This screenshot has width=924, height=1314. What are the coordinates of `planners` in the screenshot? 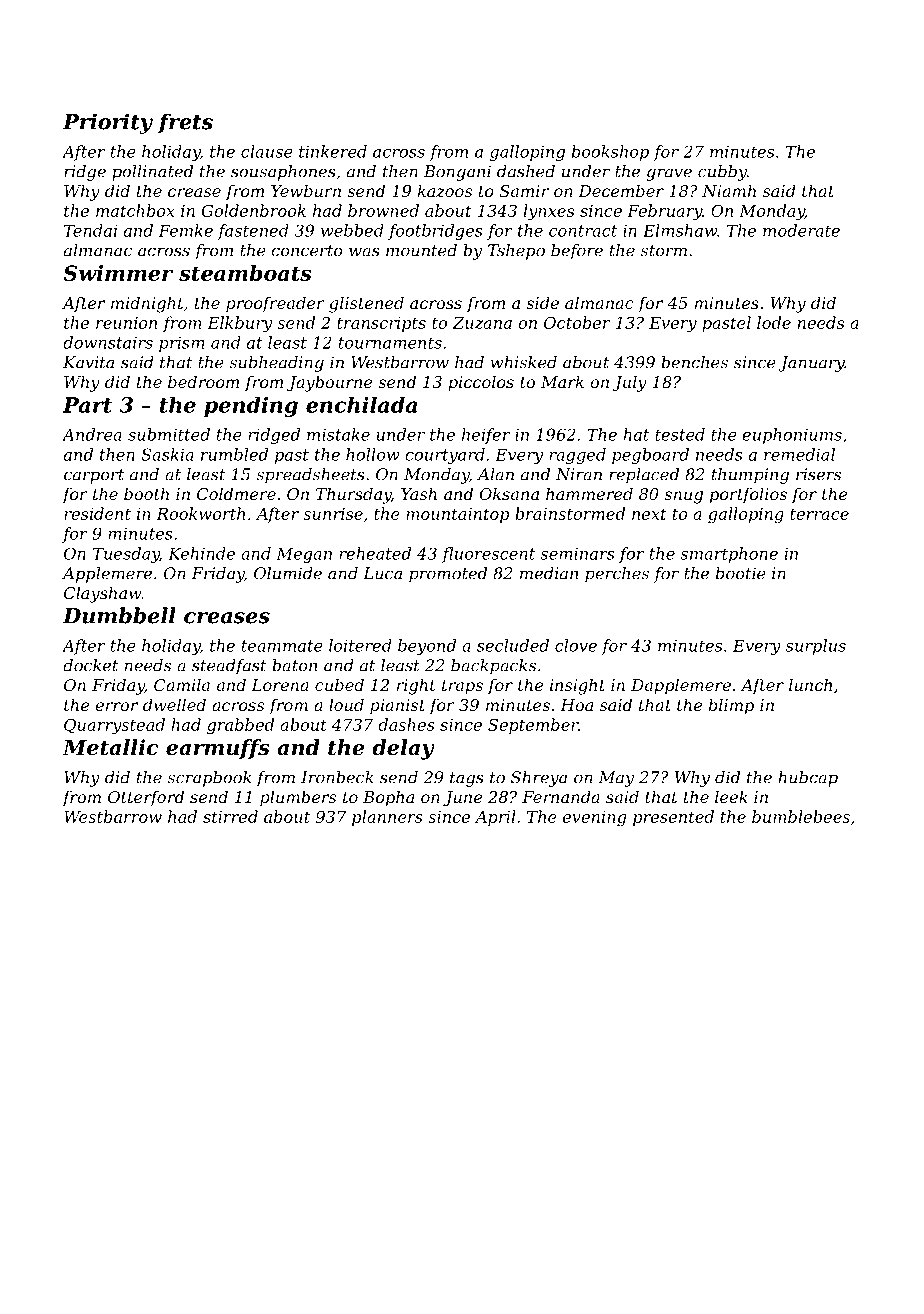 It's located at (387, 818).
